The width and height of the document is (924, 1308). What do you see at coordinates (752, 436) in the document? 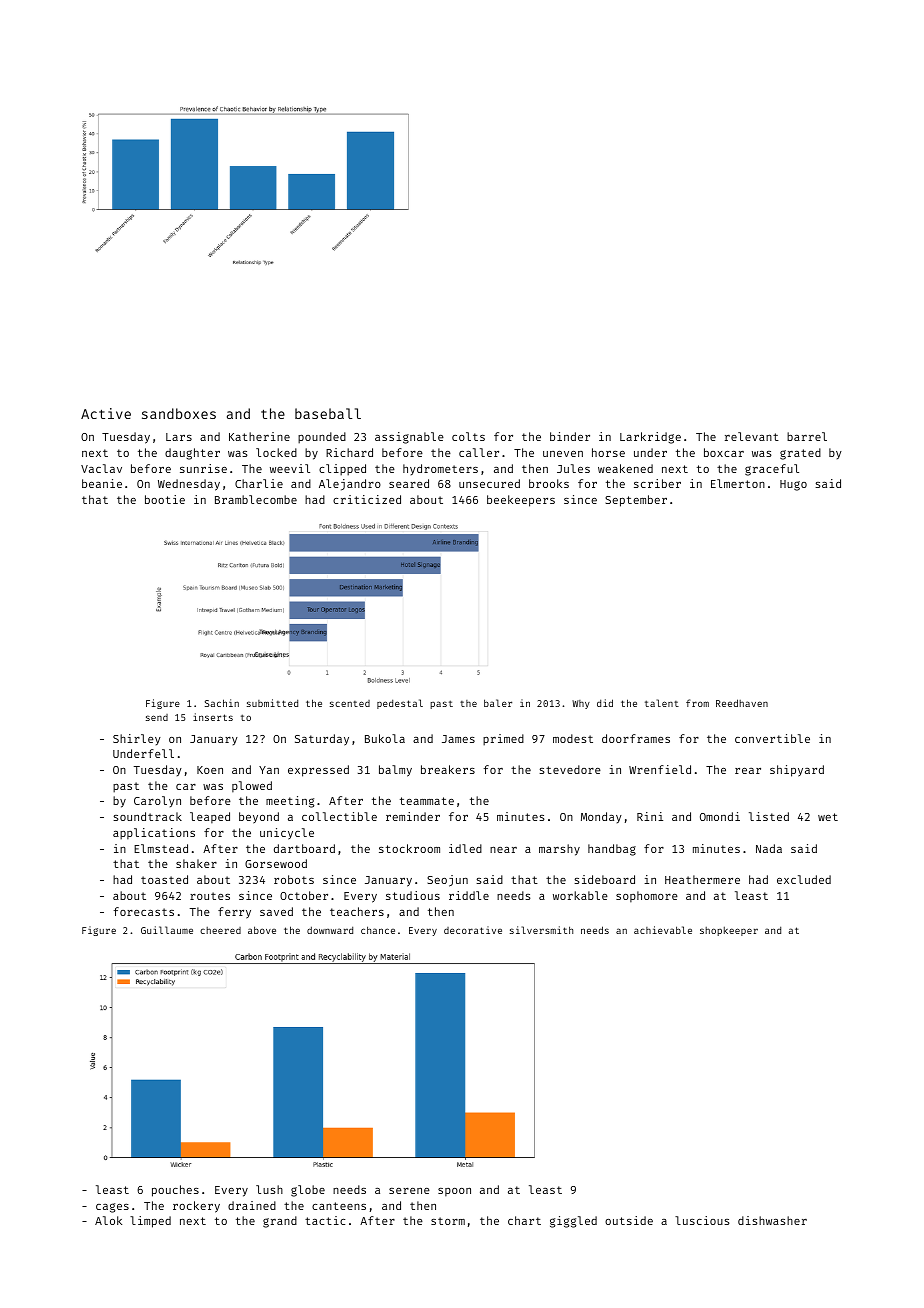
I see `relevant` at bounding box center [752, 436].
